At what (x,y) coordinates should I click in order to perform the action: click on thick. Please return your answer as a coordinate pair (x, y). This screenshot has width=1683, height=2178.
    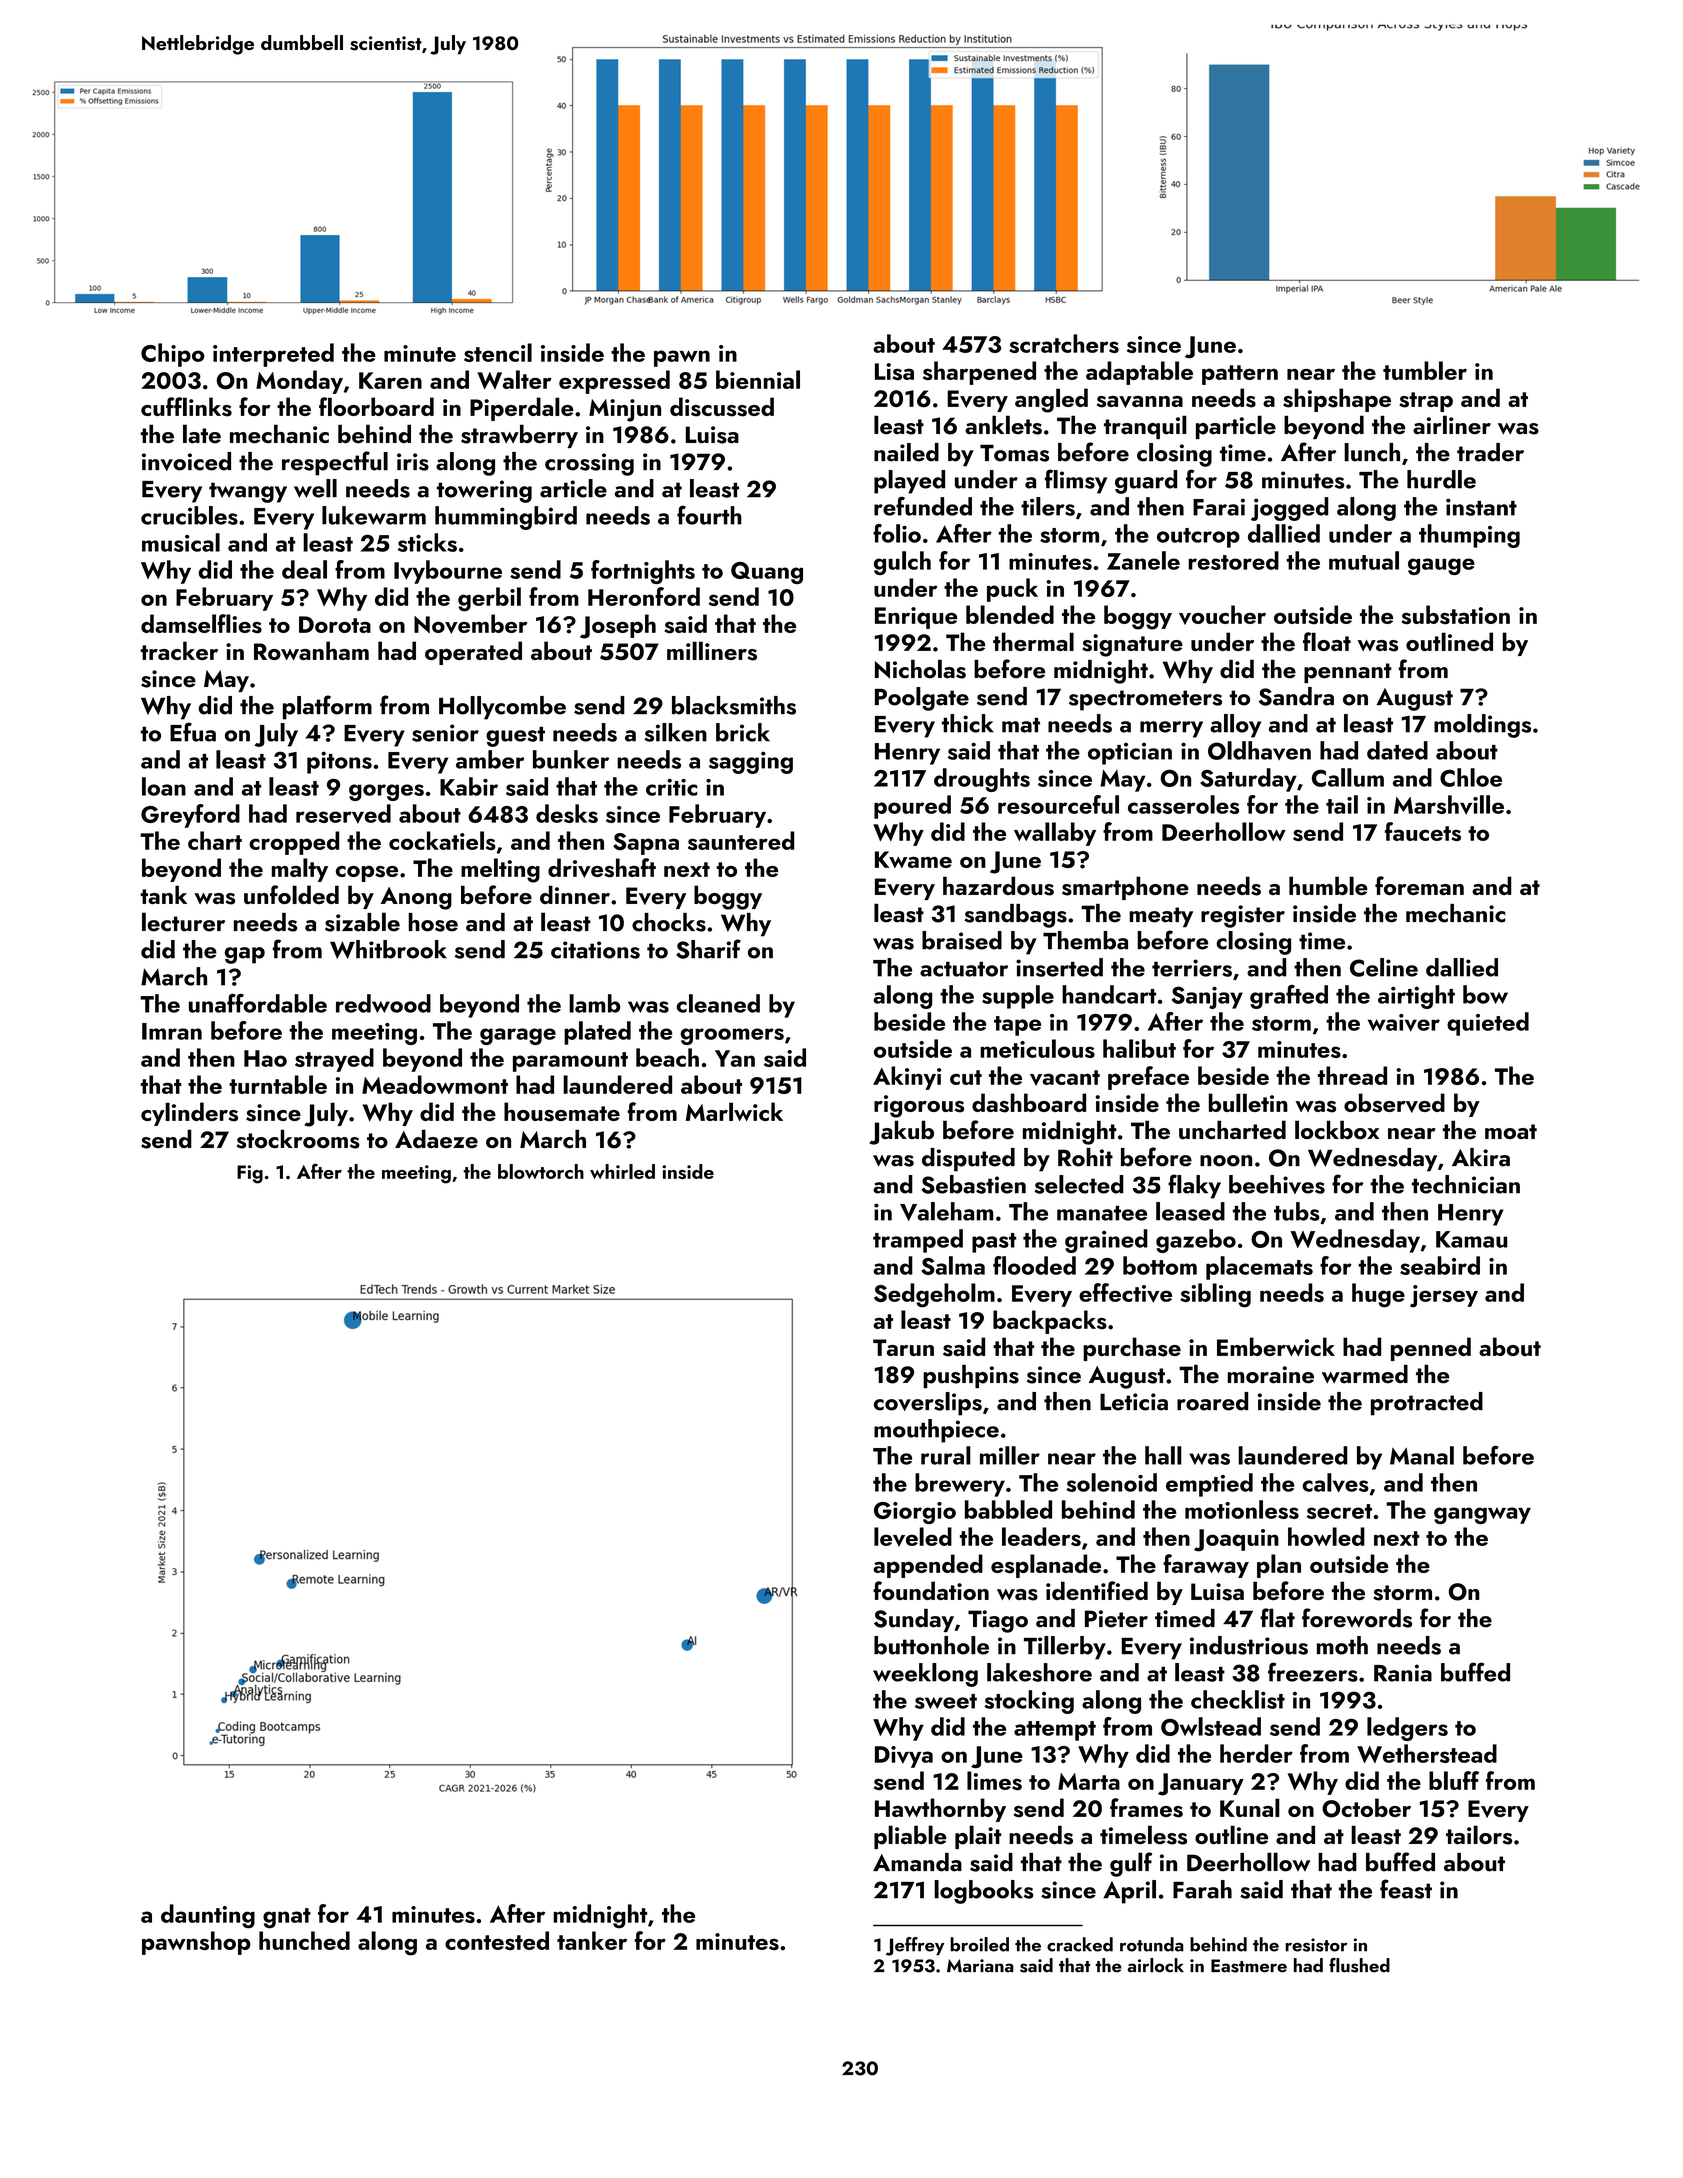
    Looking at the image, I should click on (968, 723).
